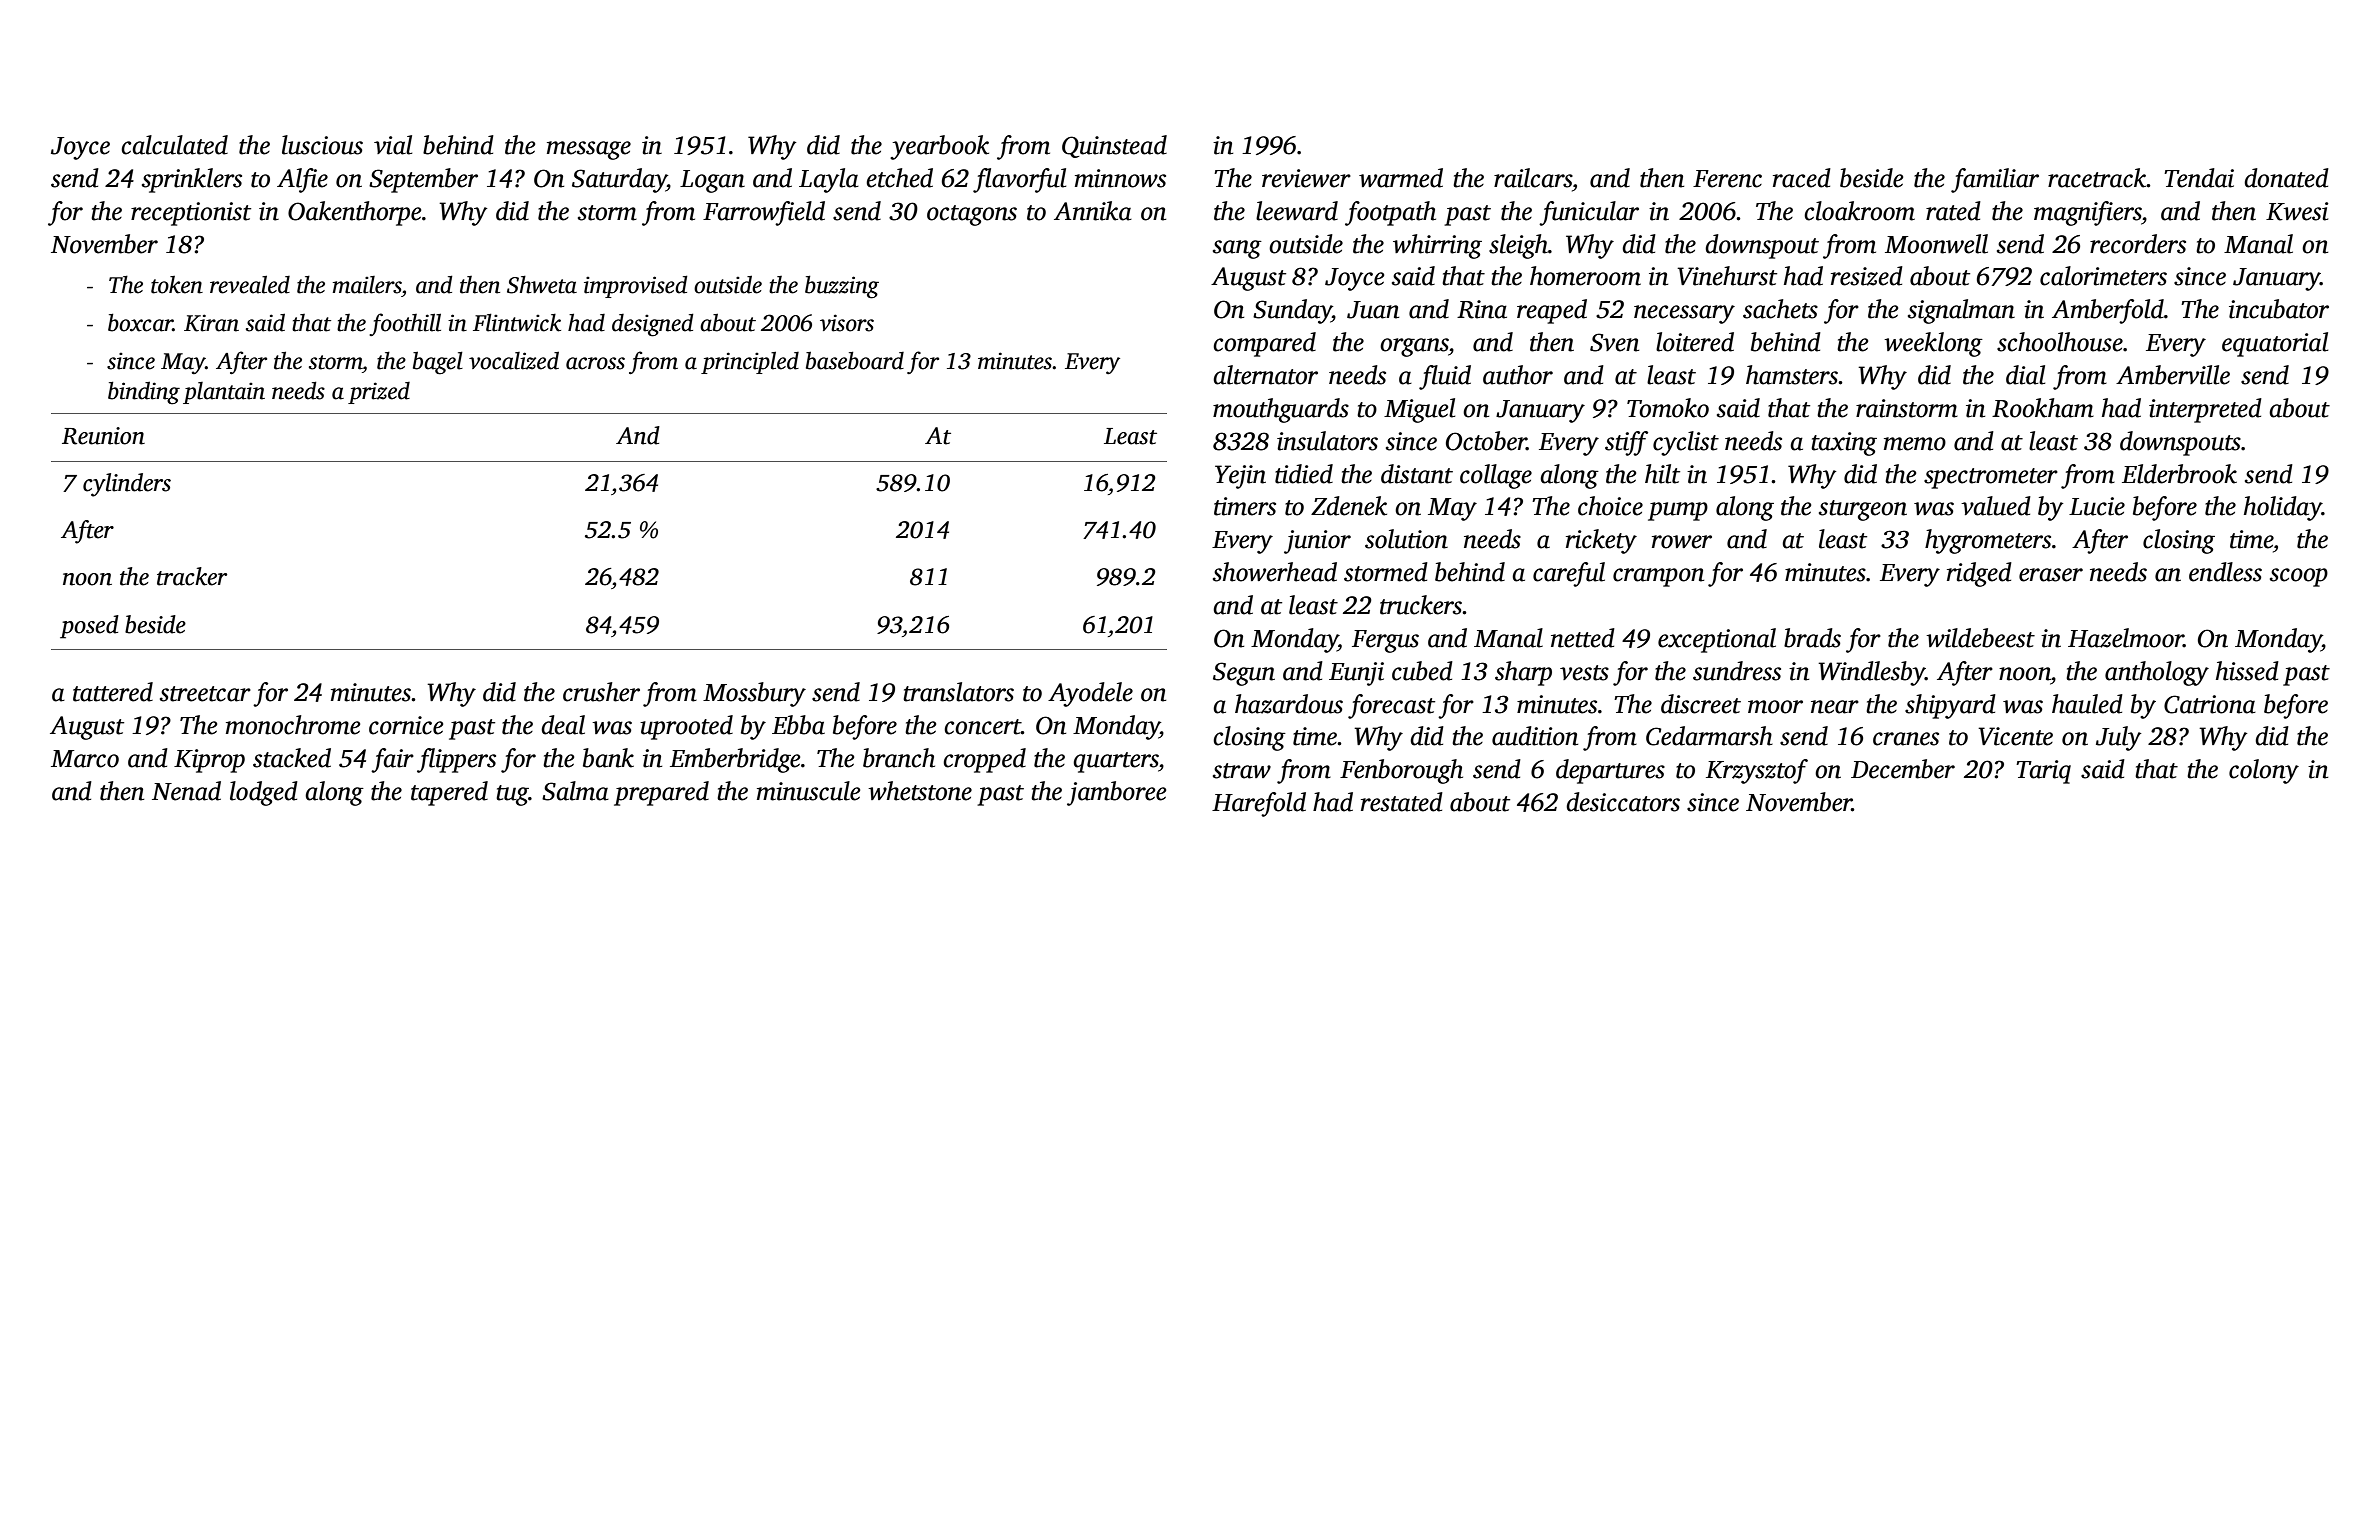 The width and height of the page is (2380, 1540). Describe the element at coordinates (186, 791) in the page. I see `Nenad` at that location.
